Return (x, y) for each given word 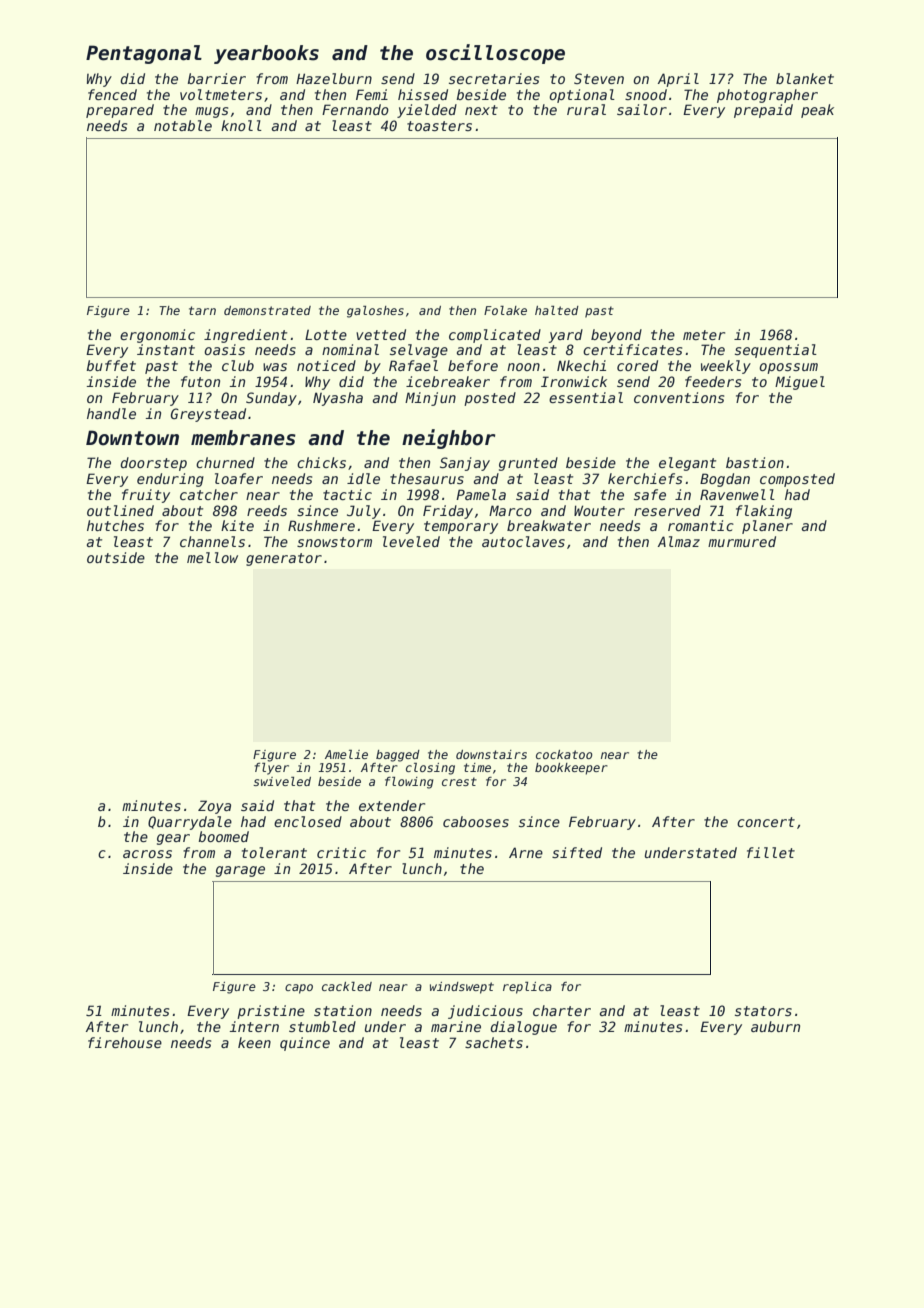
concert (766, 822)
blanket (805, 78)
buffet (111, 365)
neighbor (449, 439)
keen (254, 1042)
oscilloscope (495, 54)
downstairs (491, 754)
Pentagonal (144, 54)
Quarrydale (190, 823)
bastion (755, 462)
